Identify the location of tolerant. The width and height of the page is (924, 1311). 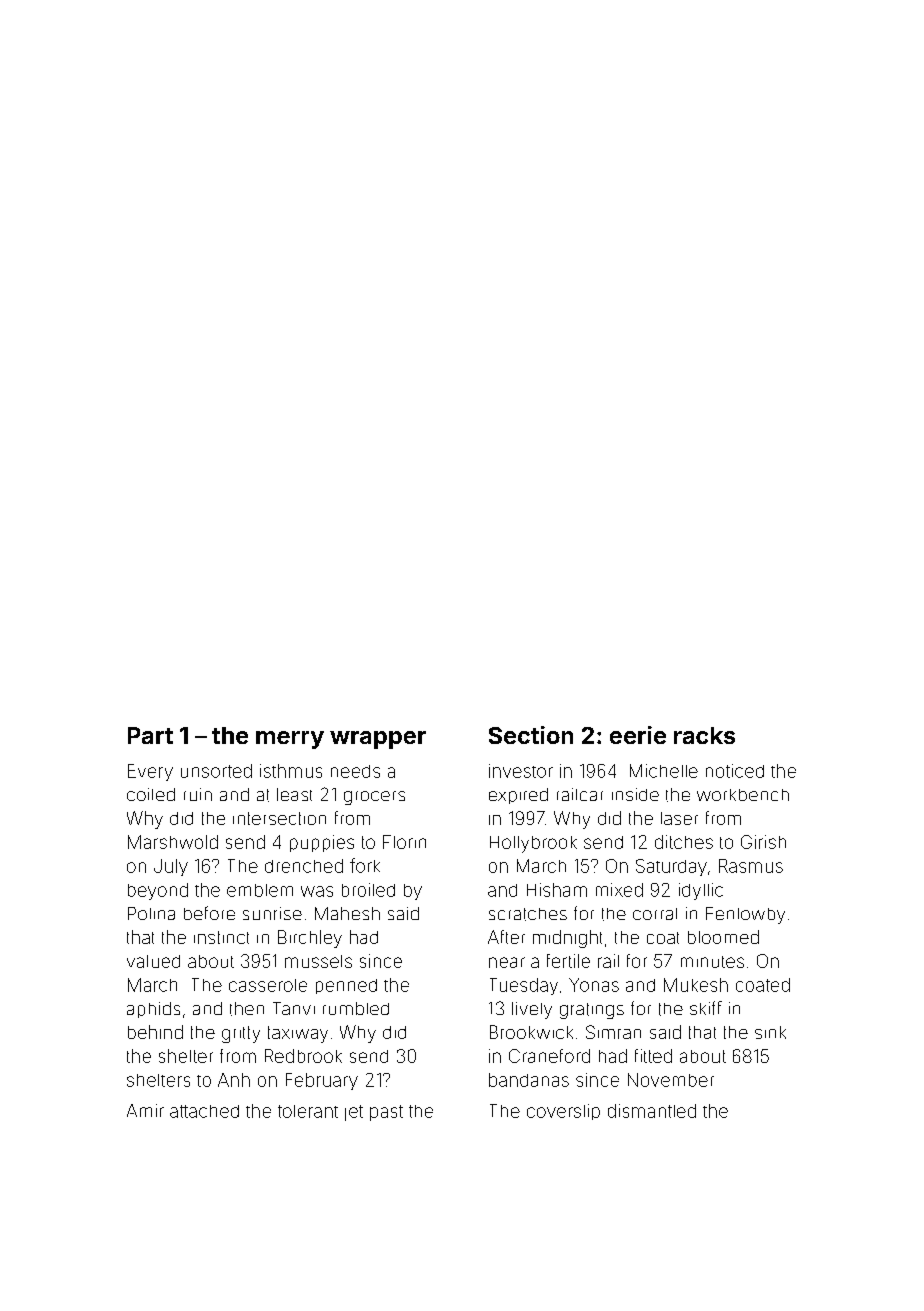
(308, 1111).
